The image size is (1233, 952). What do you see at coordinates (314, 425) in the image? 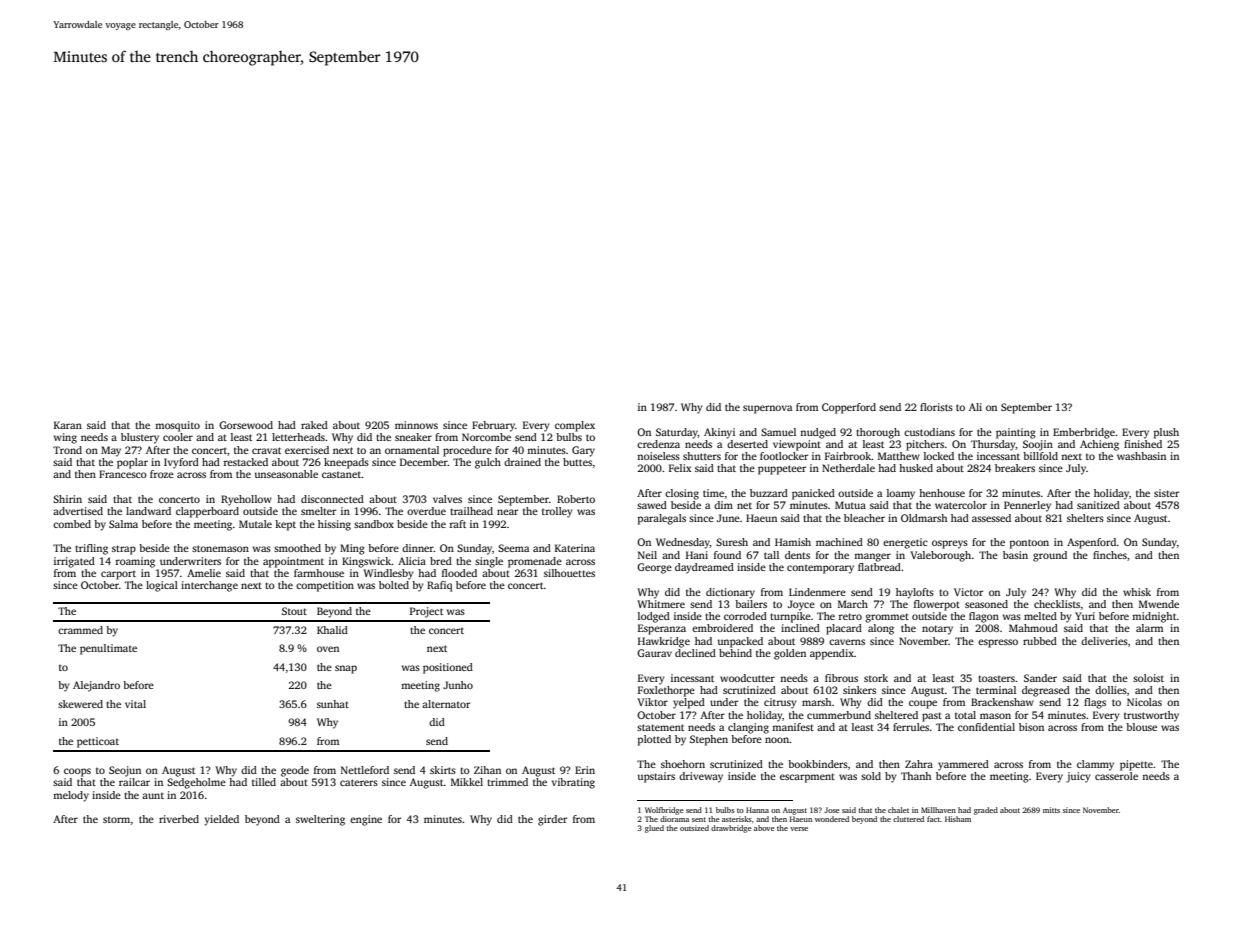
I see `raked` at bounding box center [314, 425].
